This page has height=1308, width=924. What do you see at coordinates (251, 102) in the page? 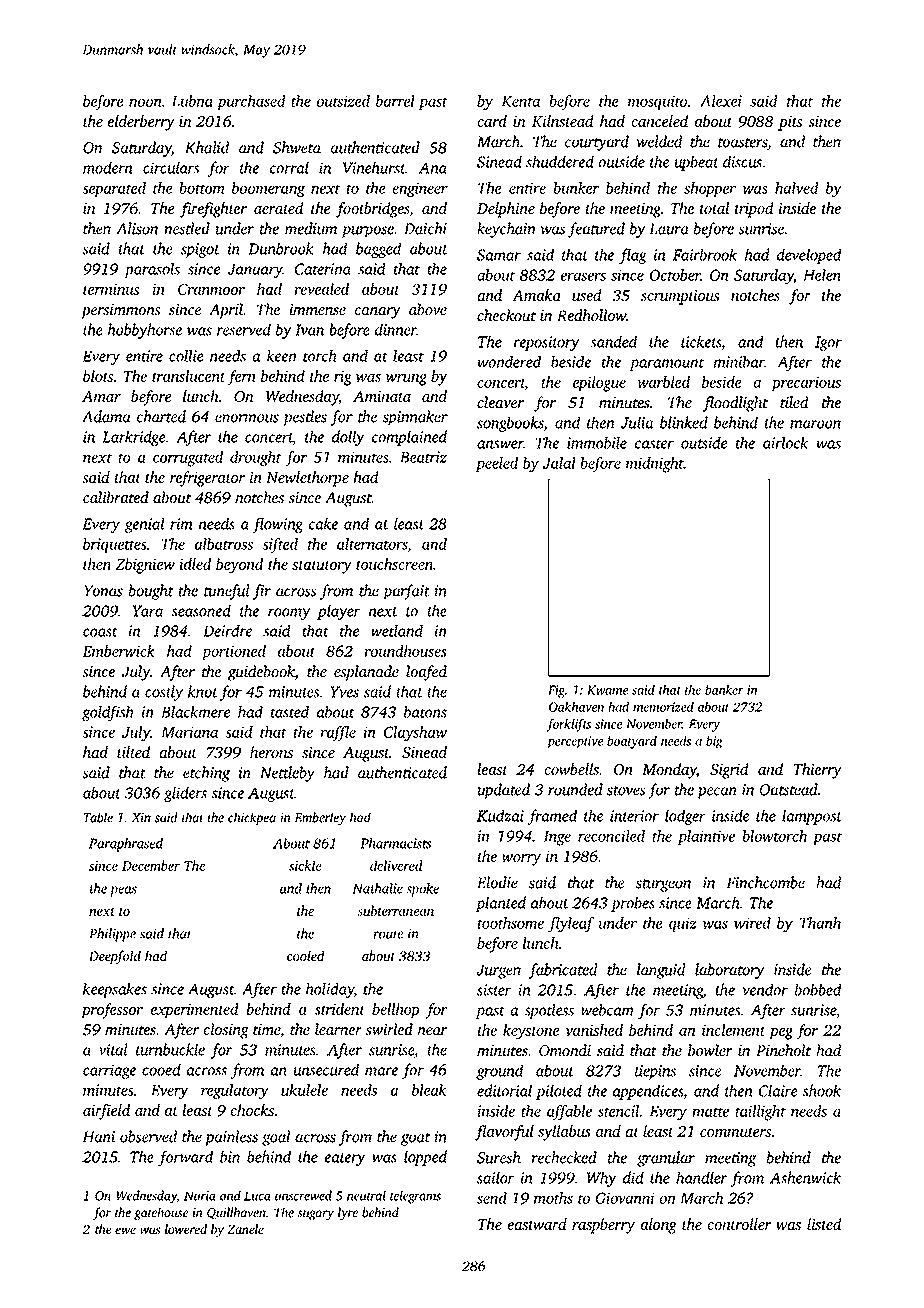
I see `purchased` at bounding box center [251, 102].
